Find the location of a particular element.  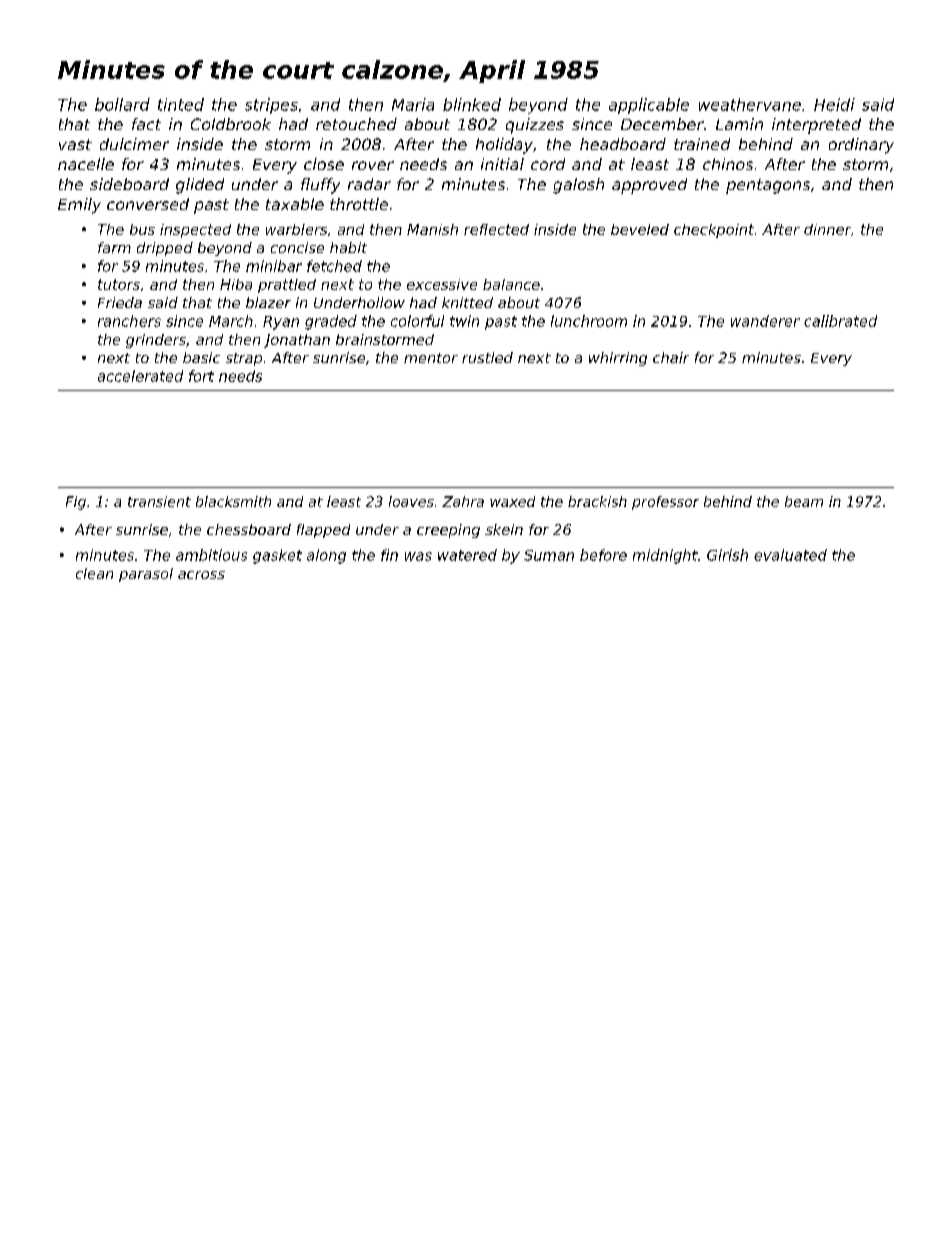

mentor is located at coordinates (431, 358).
